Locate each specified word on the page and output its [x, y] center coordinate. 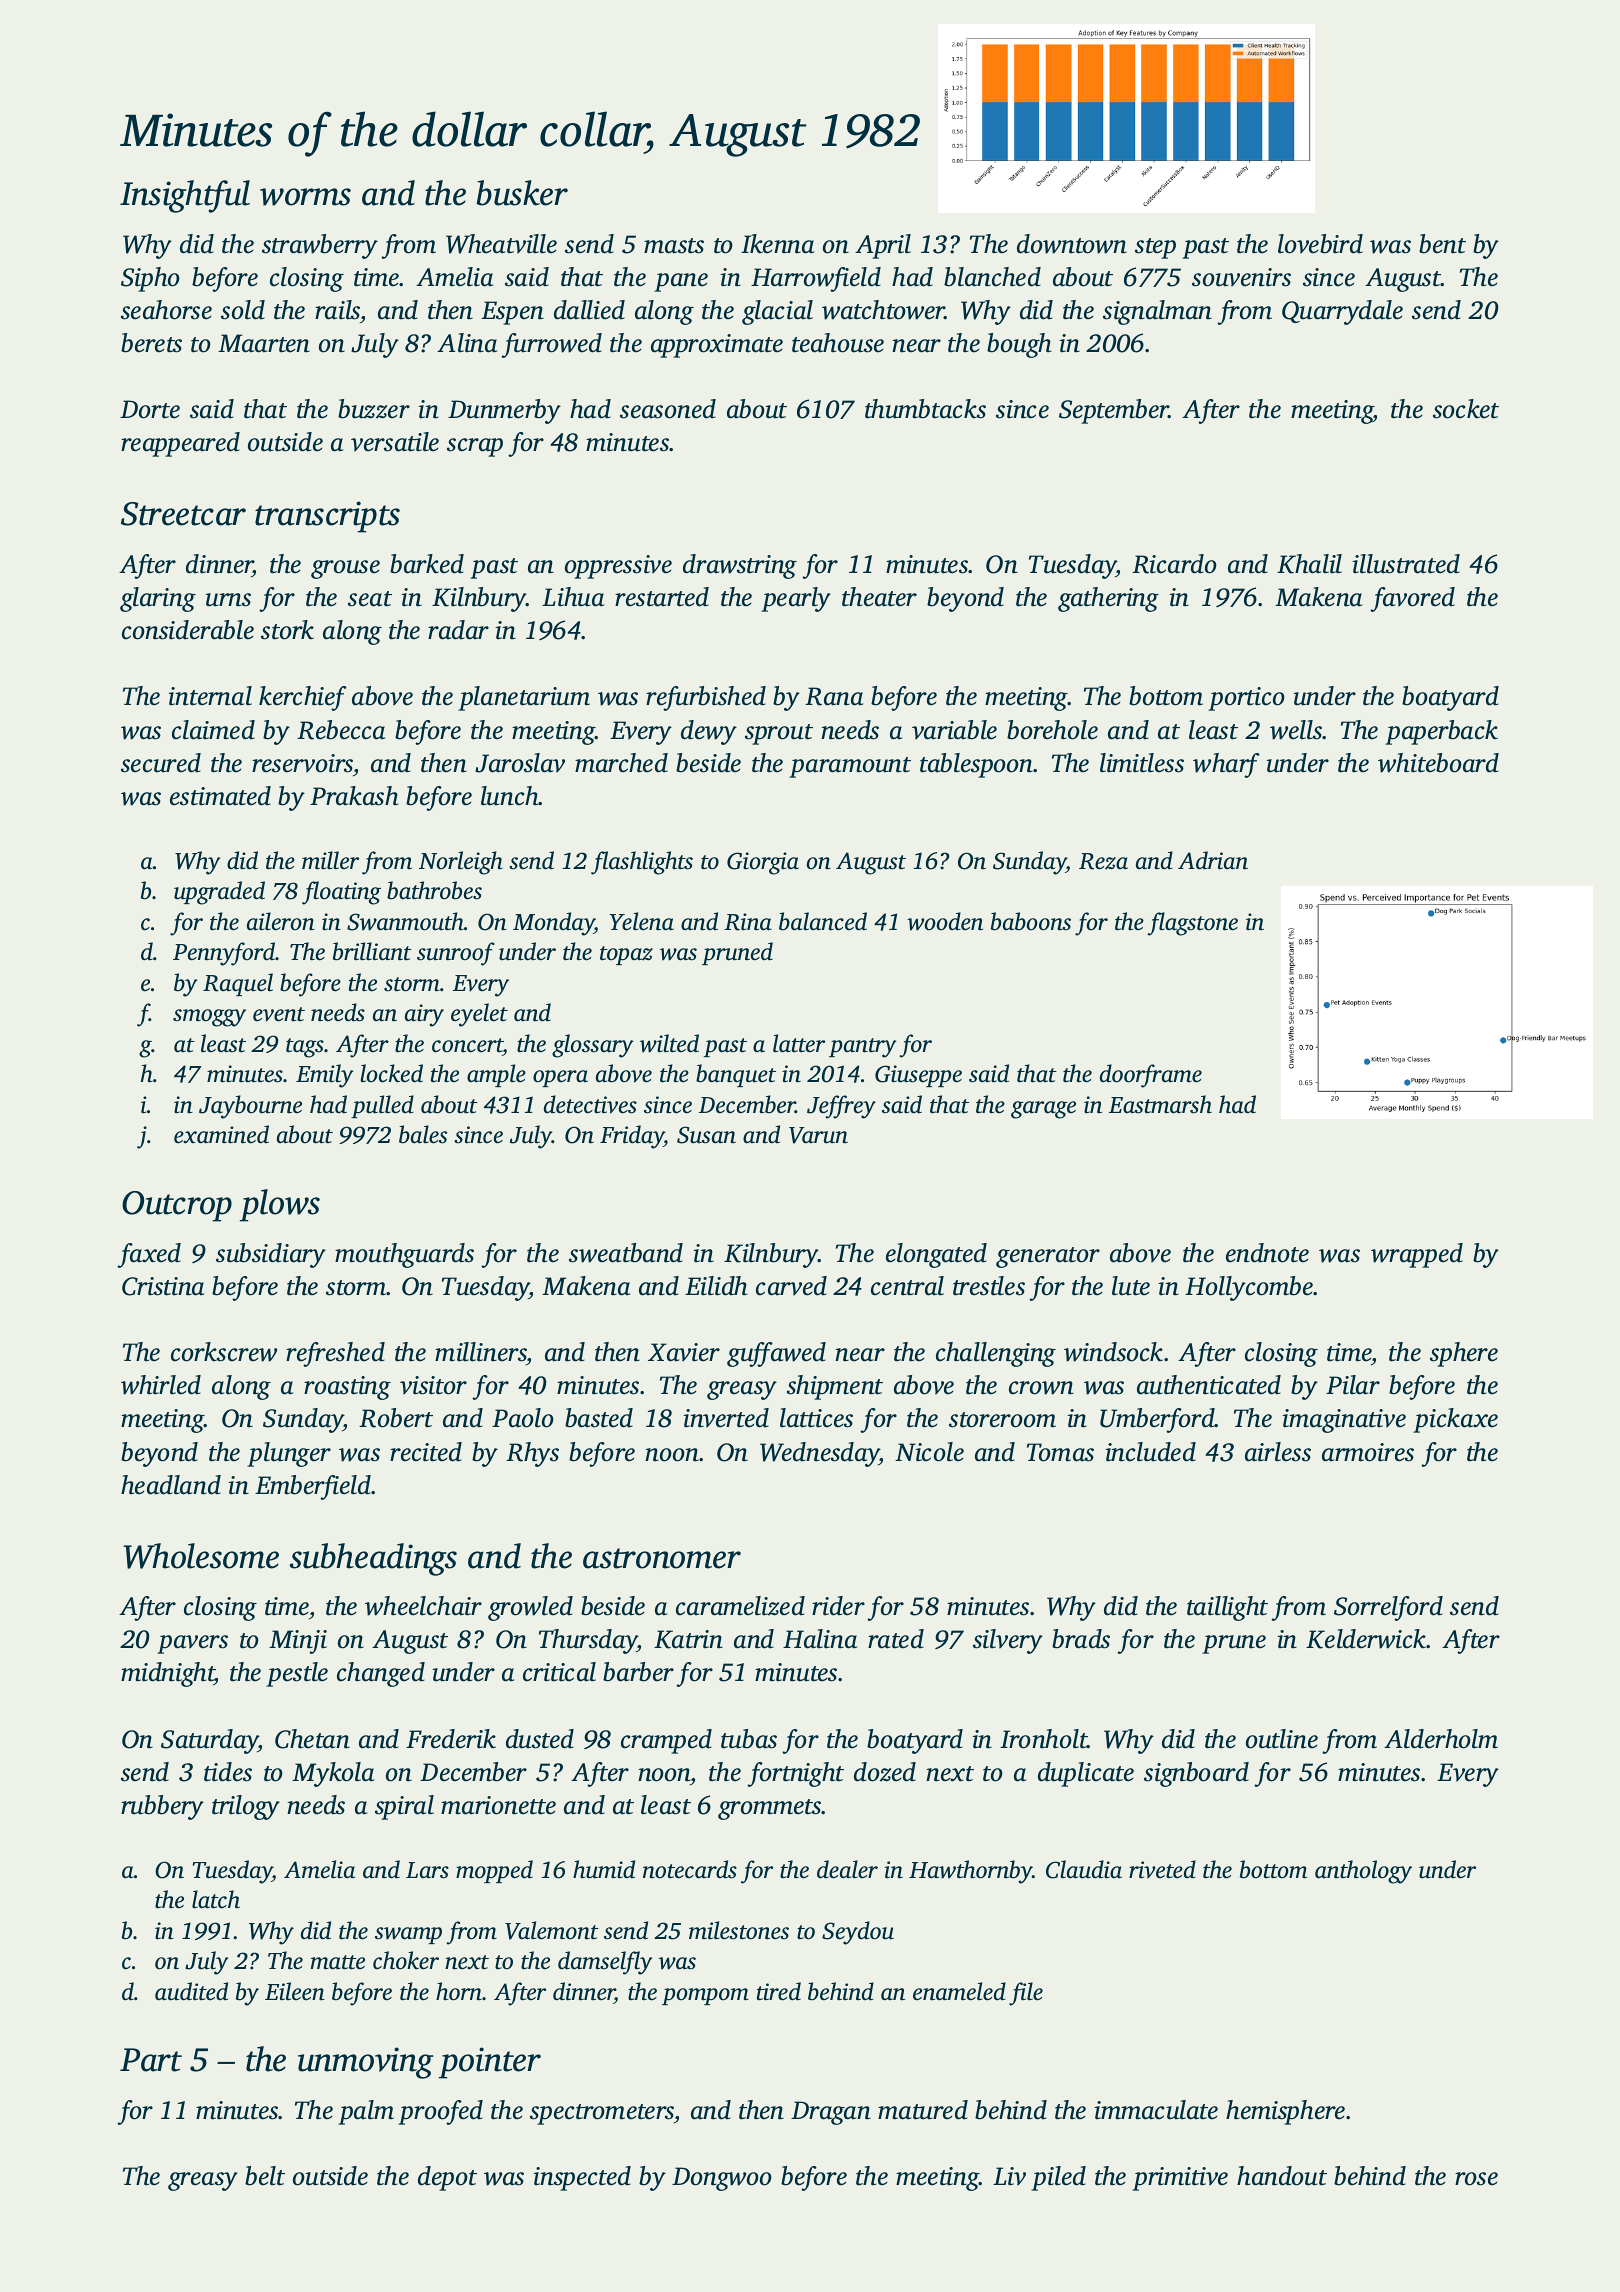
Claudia [1084, 1869]
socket [1466, 409]
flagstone [1193, 924]
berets [151, 343]
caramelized [740, 1606]
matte [338, 1962]
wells [1296, 730]
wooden [945, 921]
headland [171, 1485]
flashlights [642, 863]
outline [1282, 1739]
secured [161, 763]
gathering [1108, 599]
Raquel [238, 984]
